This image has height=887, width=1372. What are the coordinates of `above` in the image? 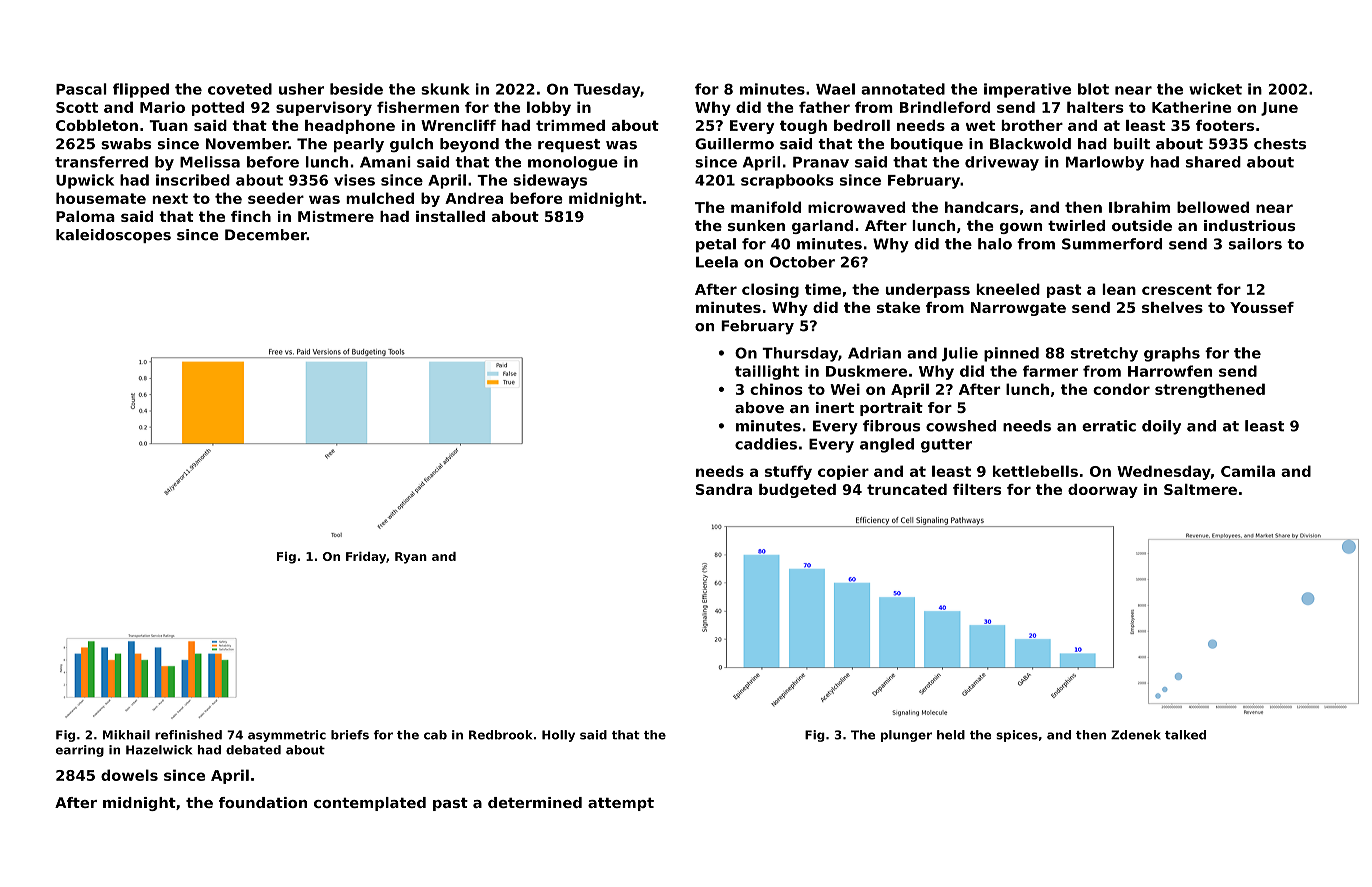 It's located at (759, 407).
